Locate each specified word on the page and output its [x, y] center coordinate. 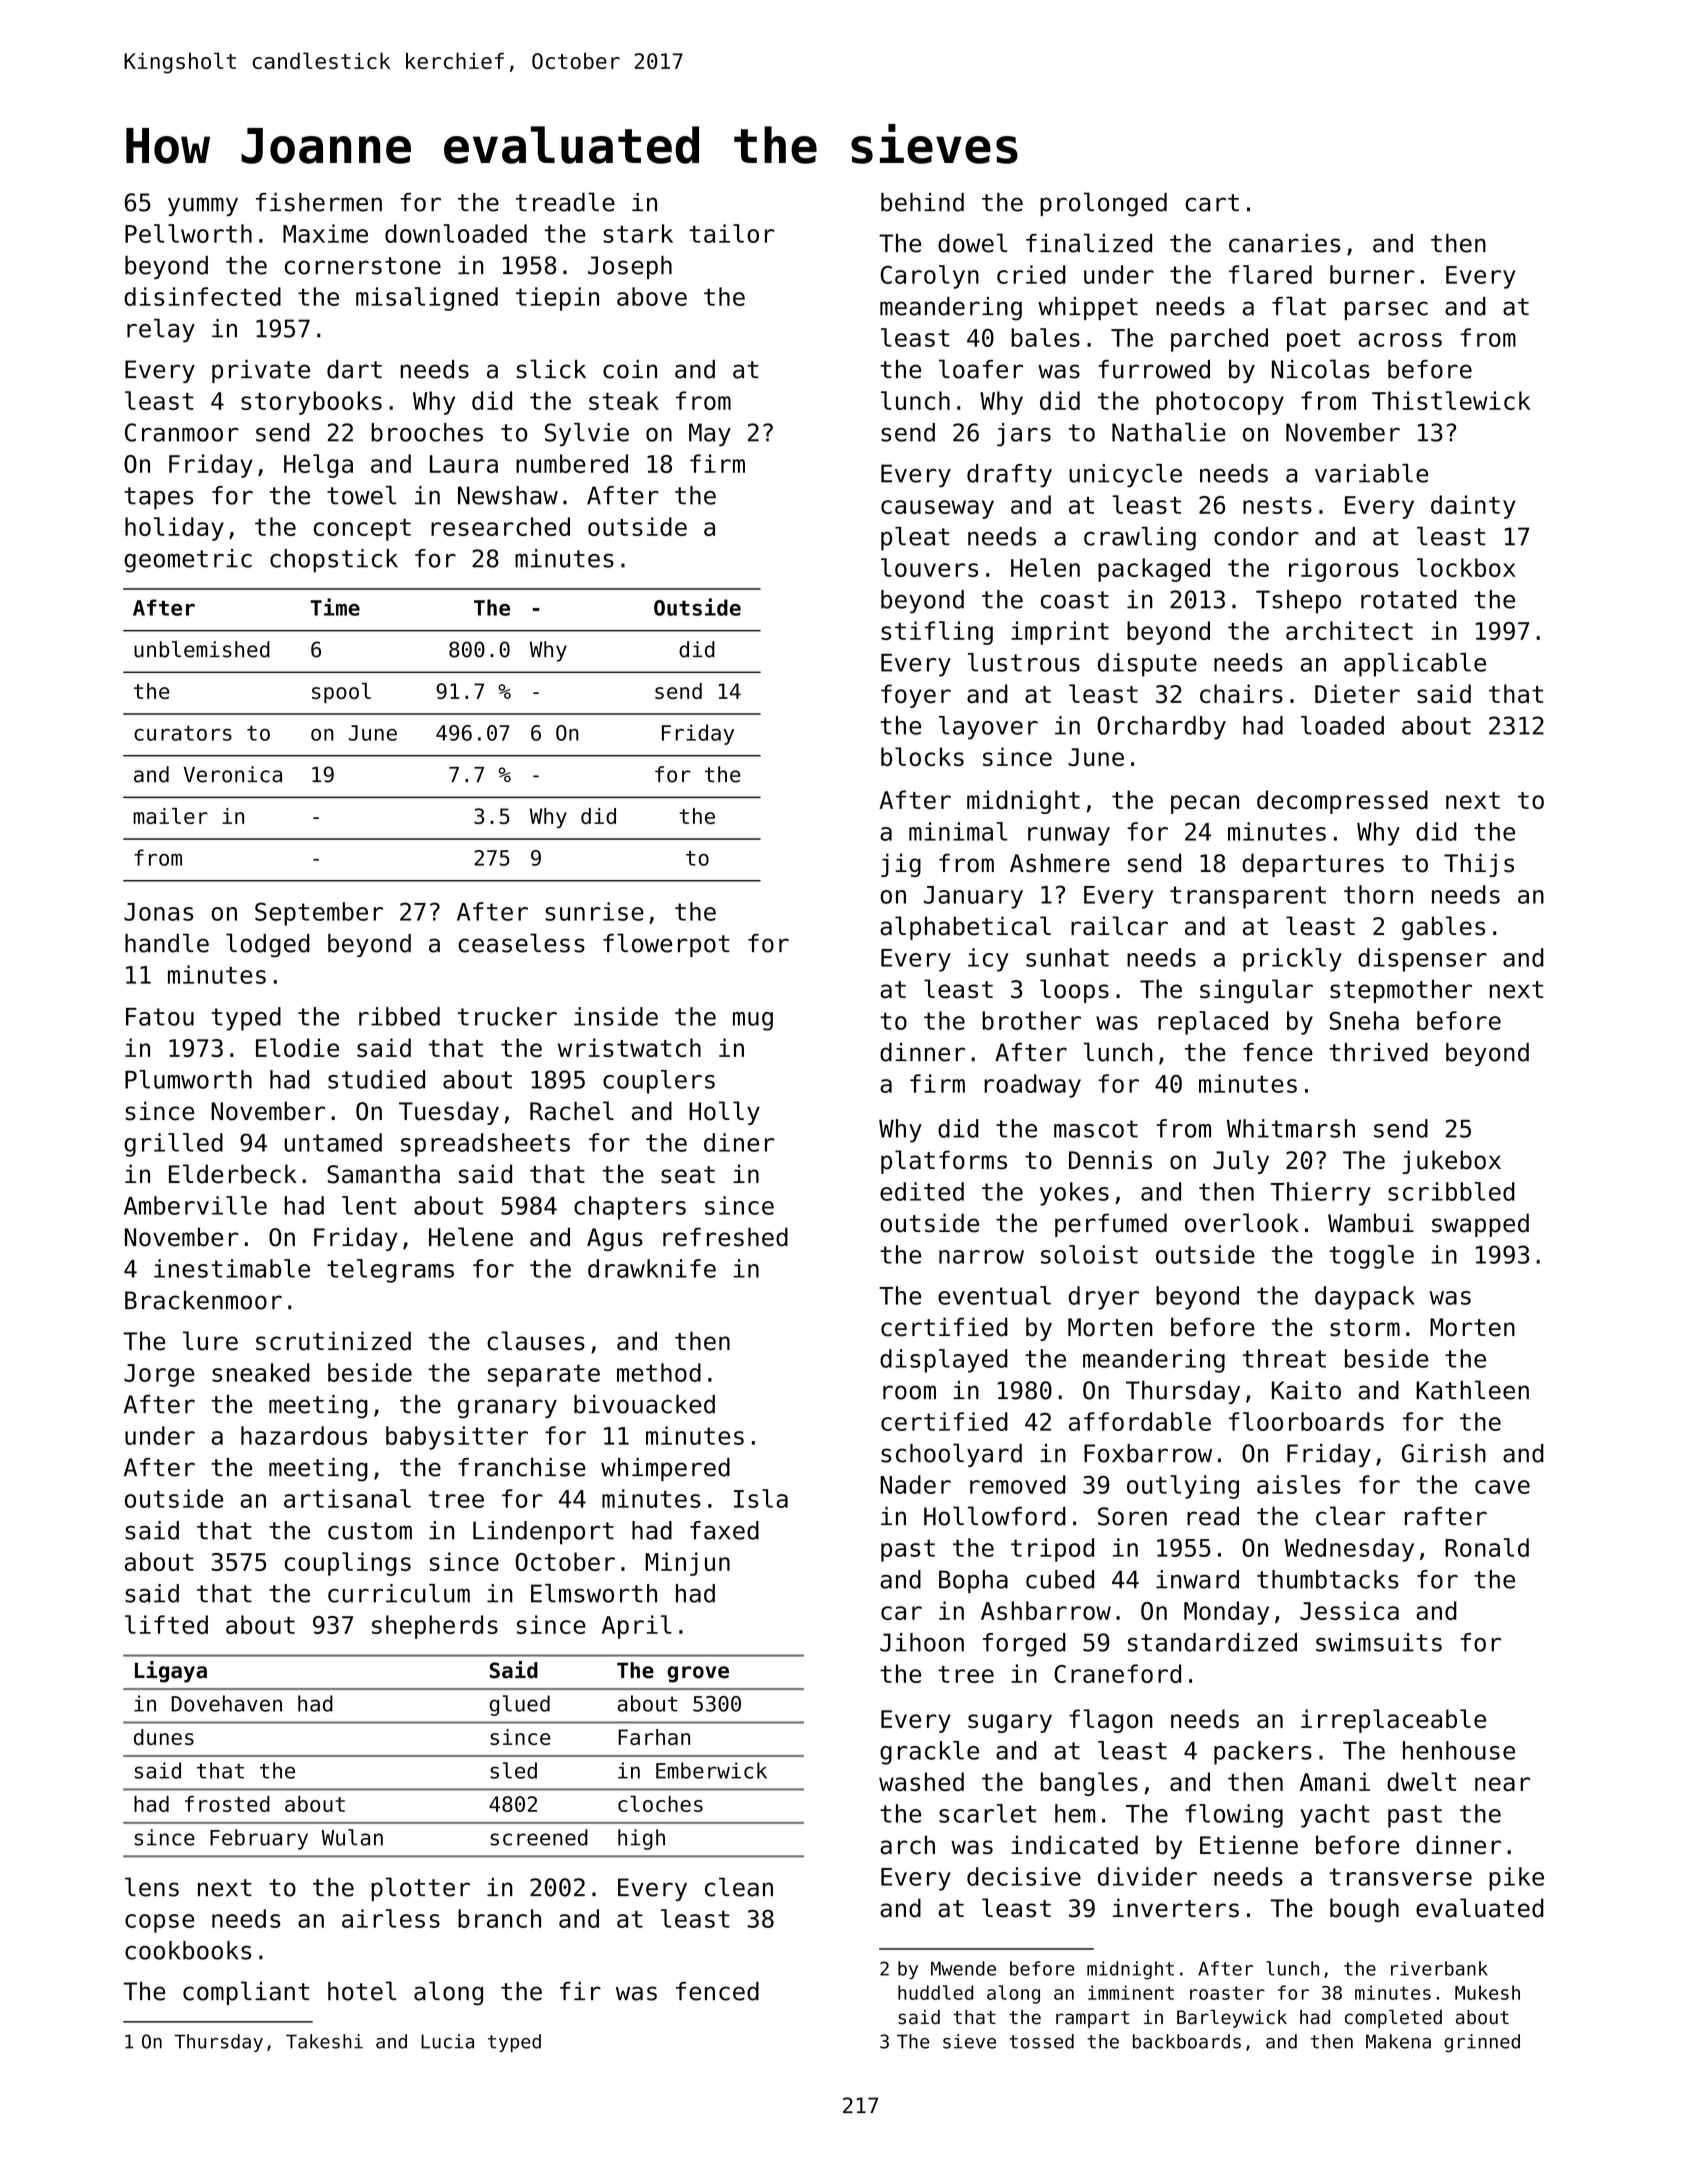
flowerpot [666, 945]
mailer [170, 816]
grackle [929, 1753]
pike [1516, 1879]
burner [1372, 274]
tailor [731, 233]
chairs [1241, 693]
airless [391, 1918]
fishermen [319, 202]
